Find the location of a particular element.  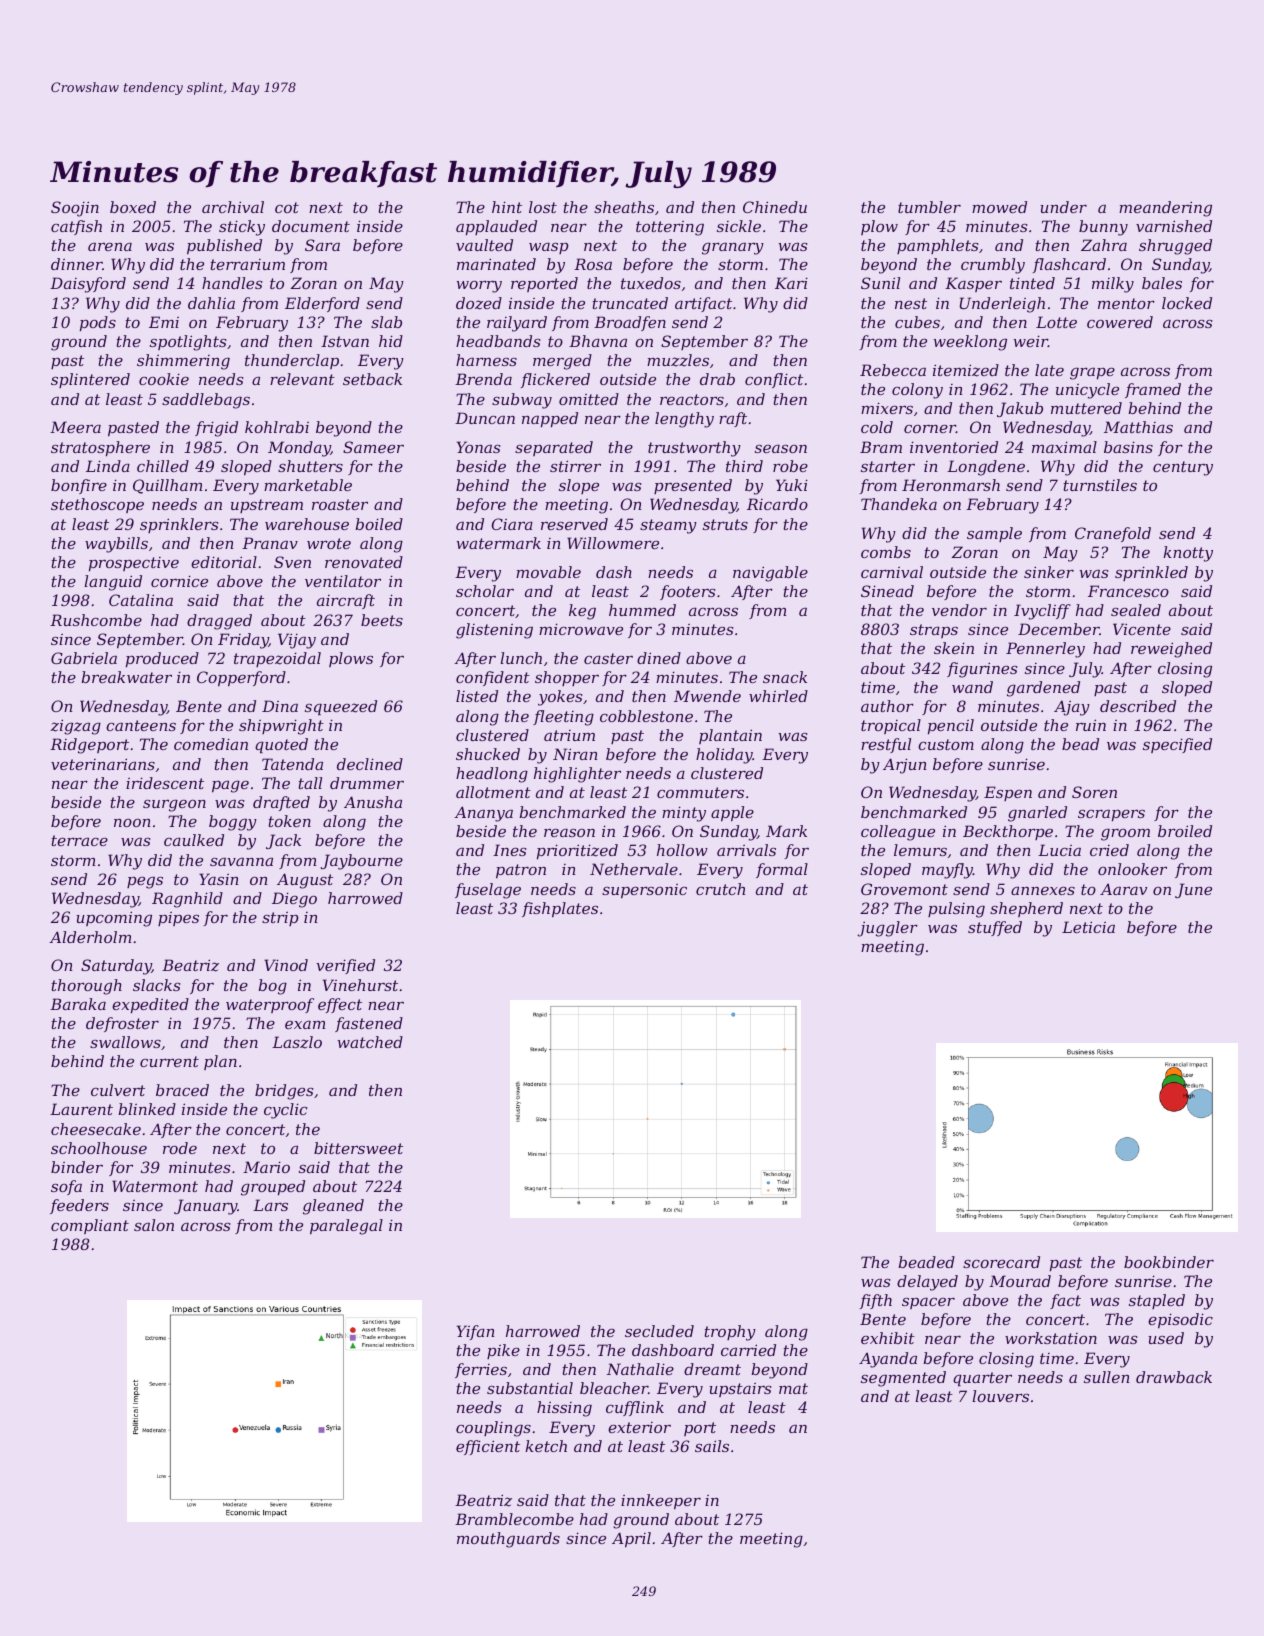

efficient is located at coordinates (488, 1447).
